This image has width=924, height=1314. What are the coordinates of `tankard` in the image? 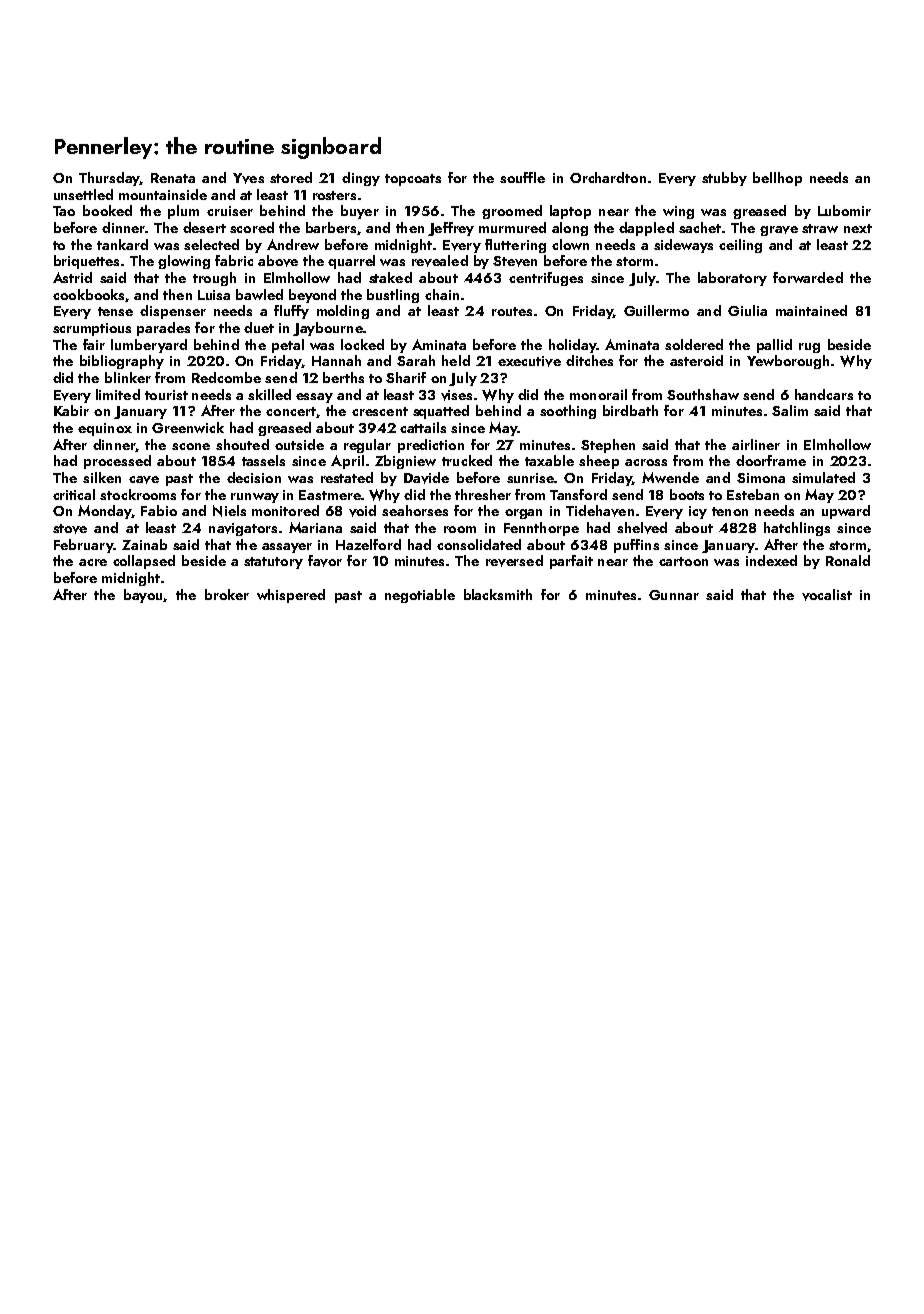 It's located at (122, 244).
